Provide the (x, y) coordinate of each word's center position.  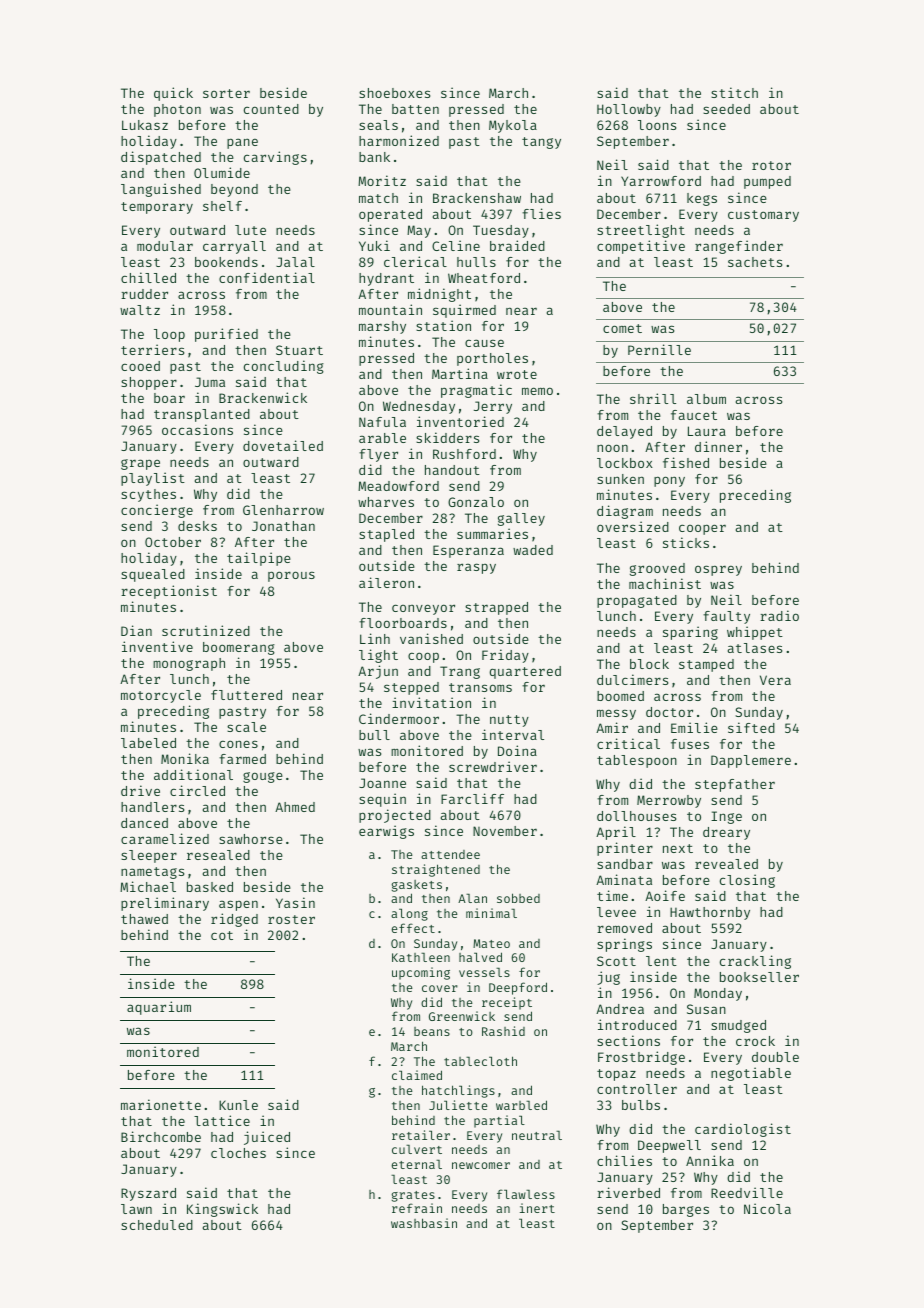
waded (533, 550)
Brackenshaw (477, 198)
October (173, 542)
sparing (690, 633)
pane (242, 143)
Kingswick (222, 1210)
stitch (734, 92)
